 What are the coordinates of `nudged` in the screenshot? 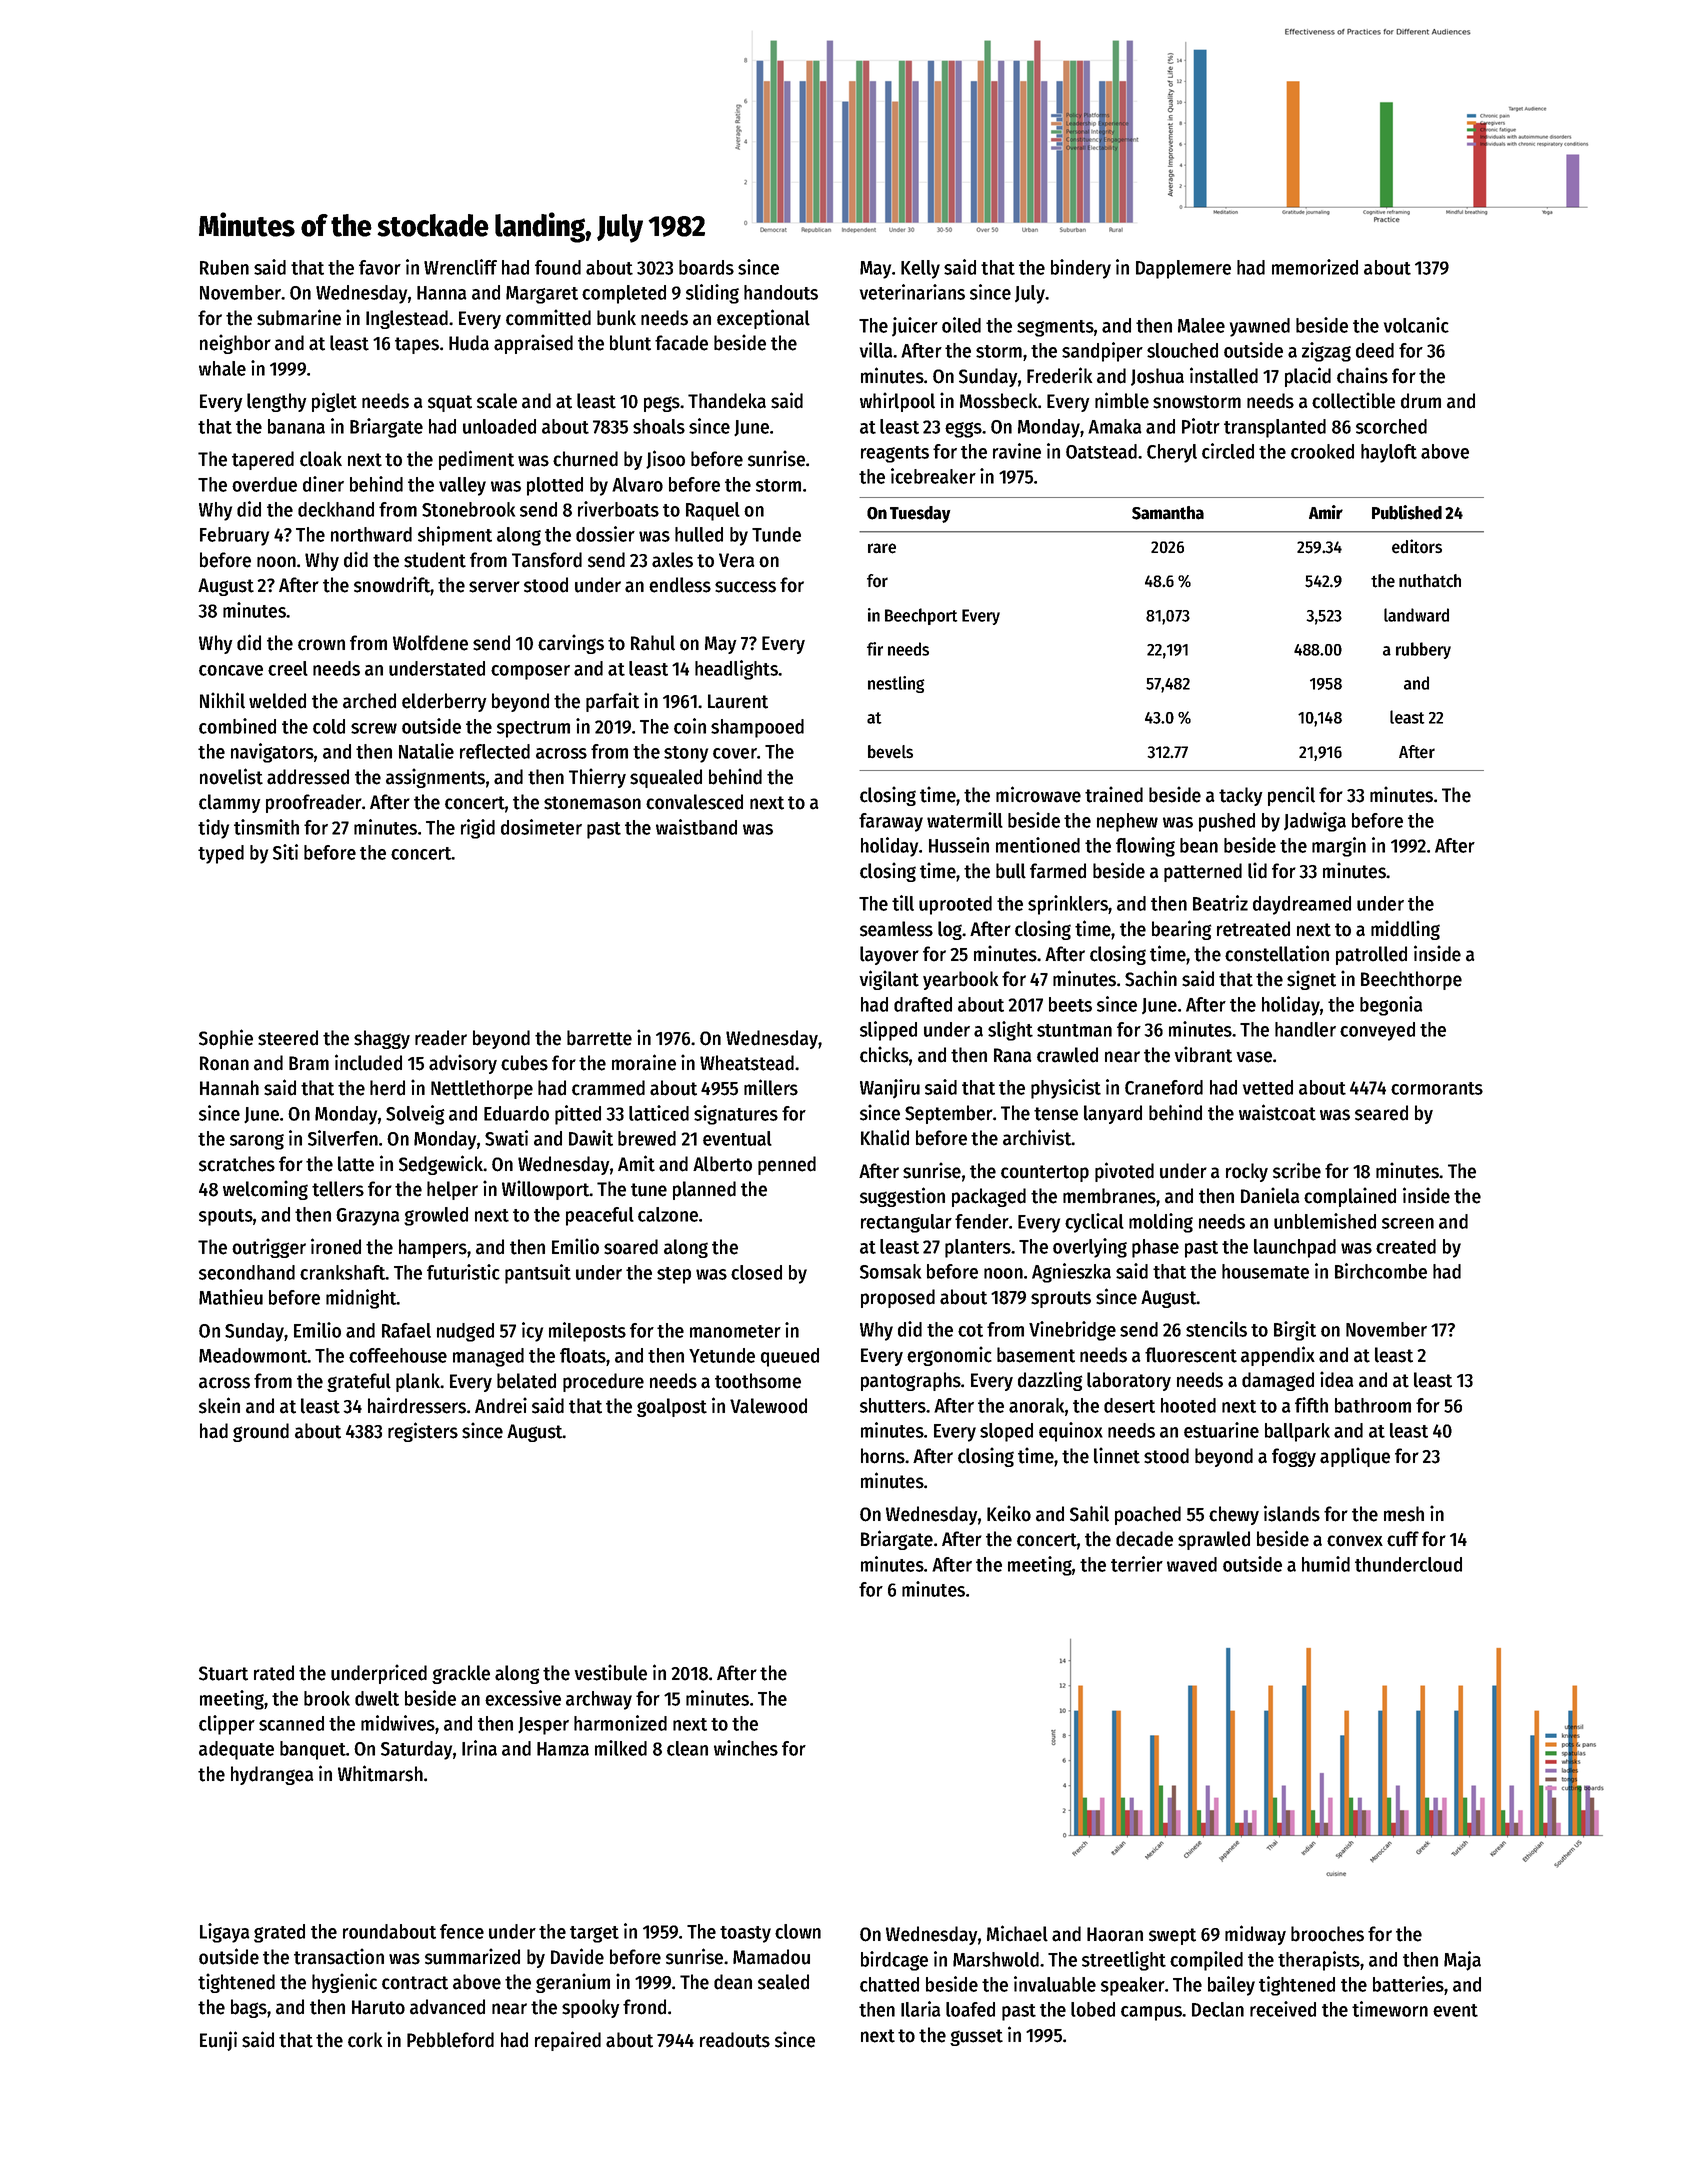 It's located at (465, 1332).
